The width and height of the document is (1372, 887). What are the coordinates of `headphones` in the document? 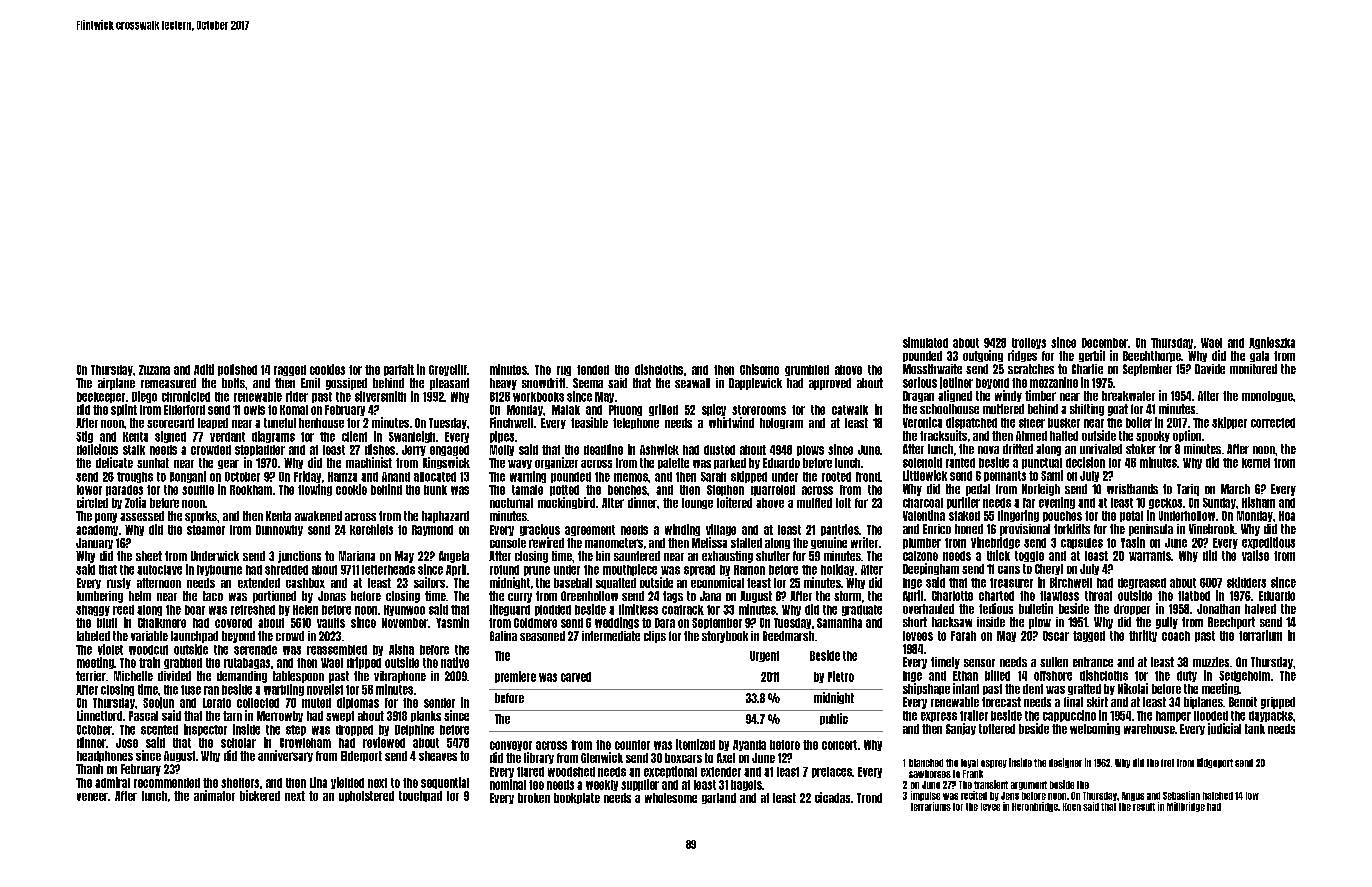 It's located at (105, 756).
